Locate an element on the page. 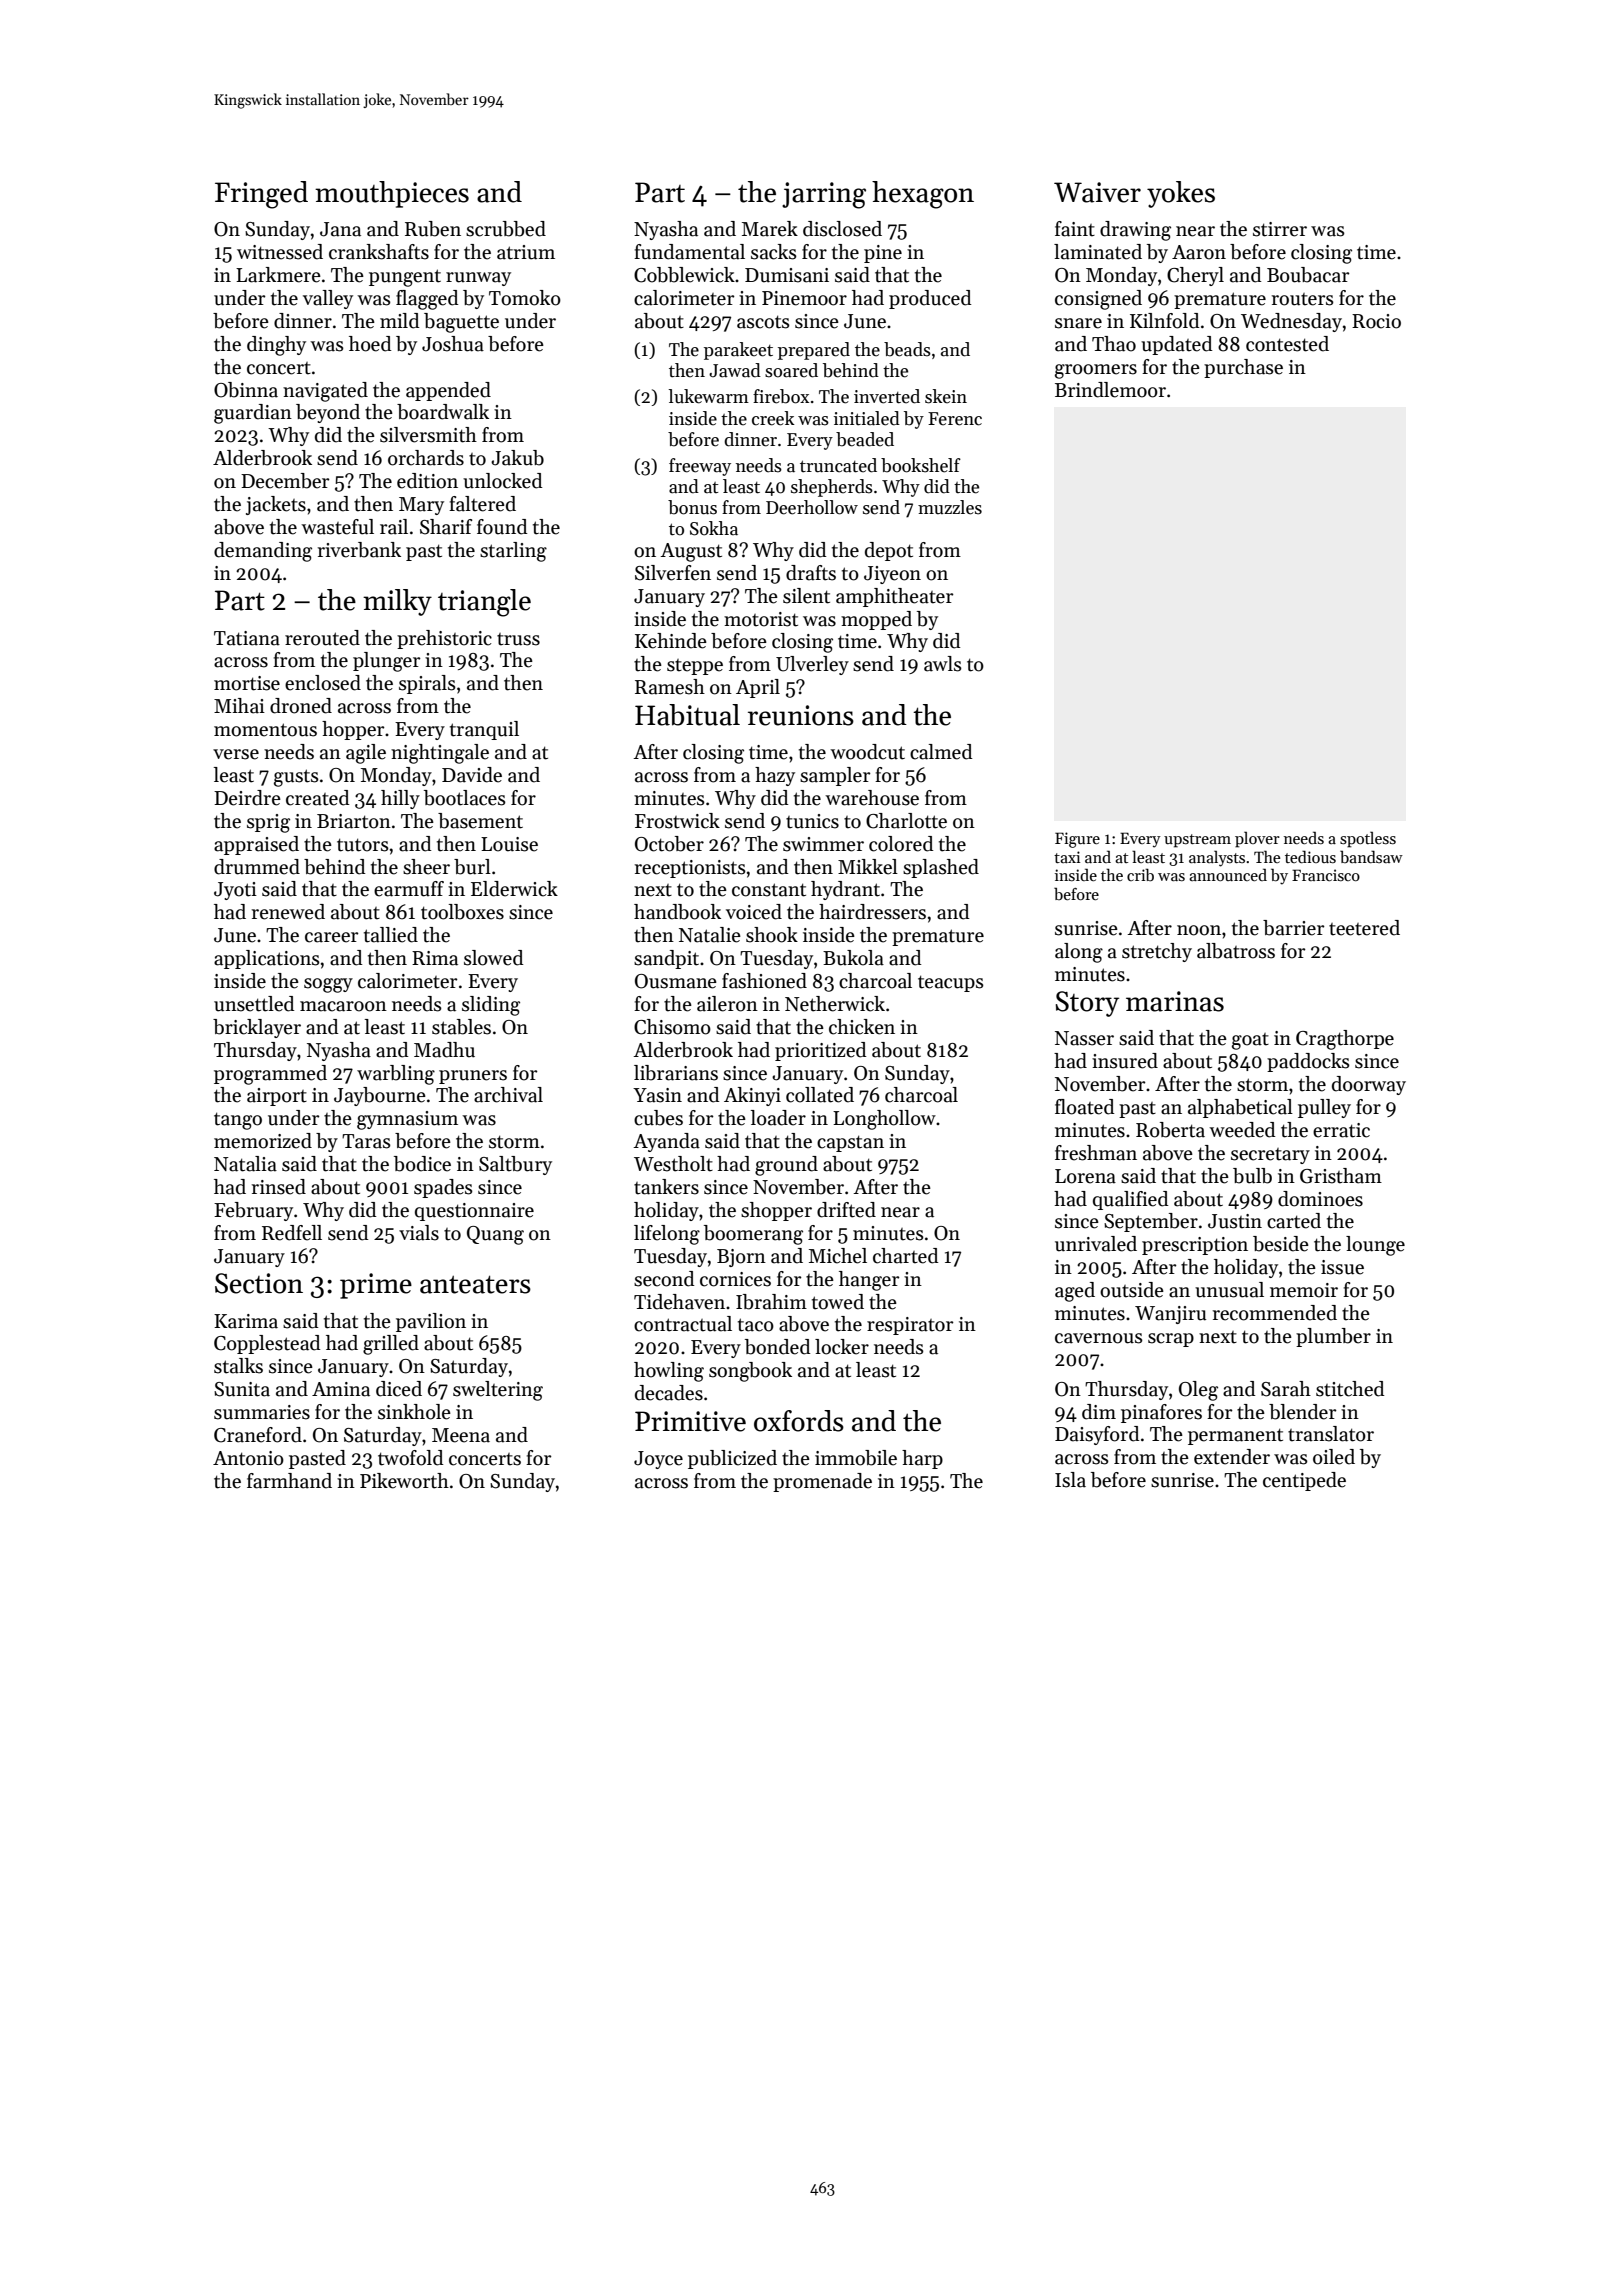  stitched is located at coordinates (1350, 1389).
